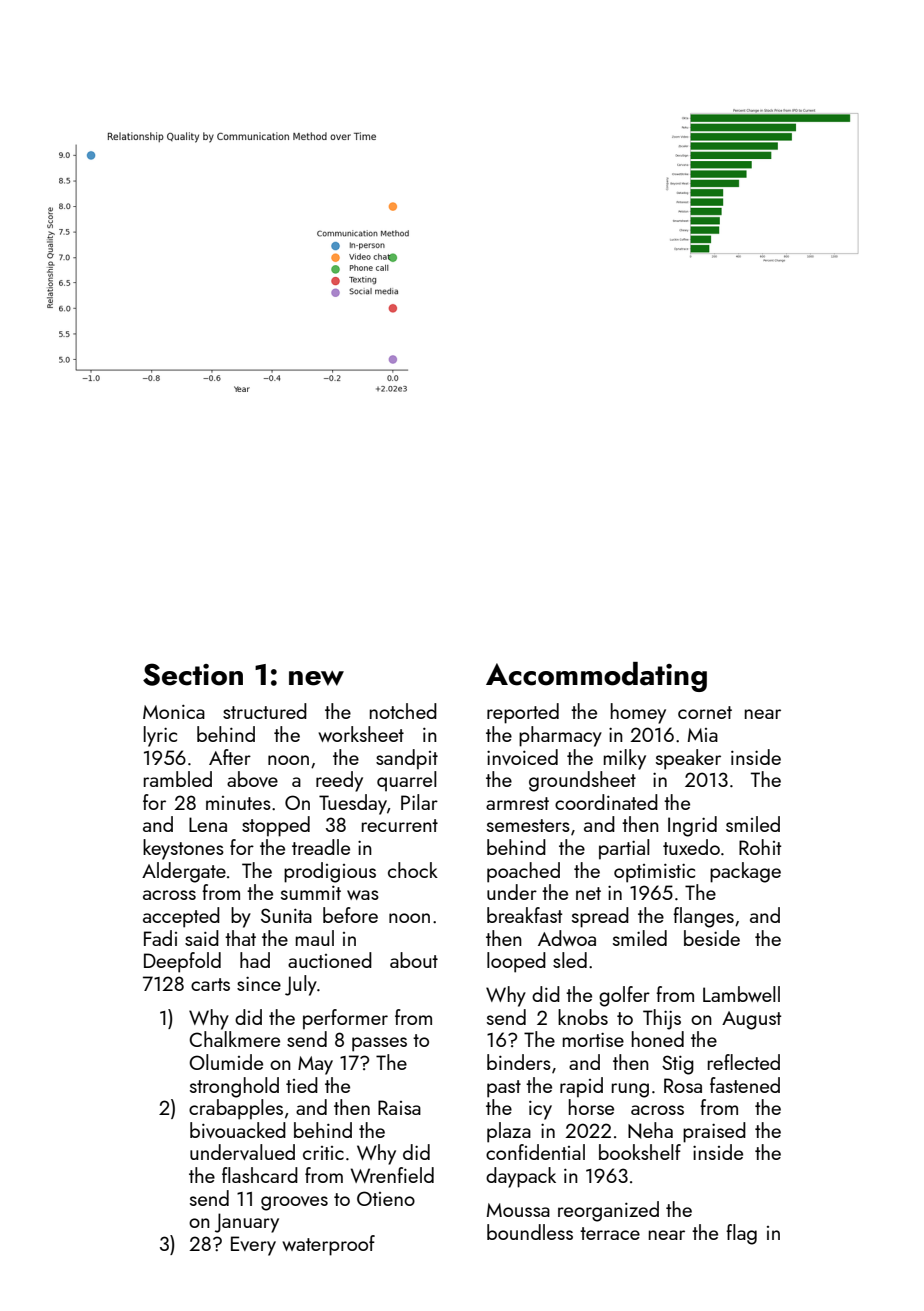  I want to click on lyric, so click(160, 736).
